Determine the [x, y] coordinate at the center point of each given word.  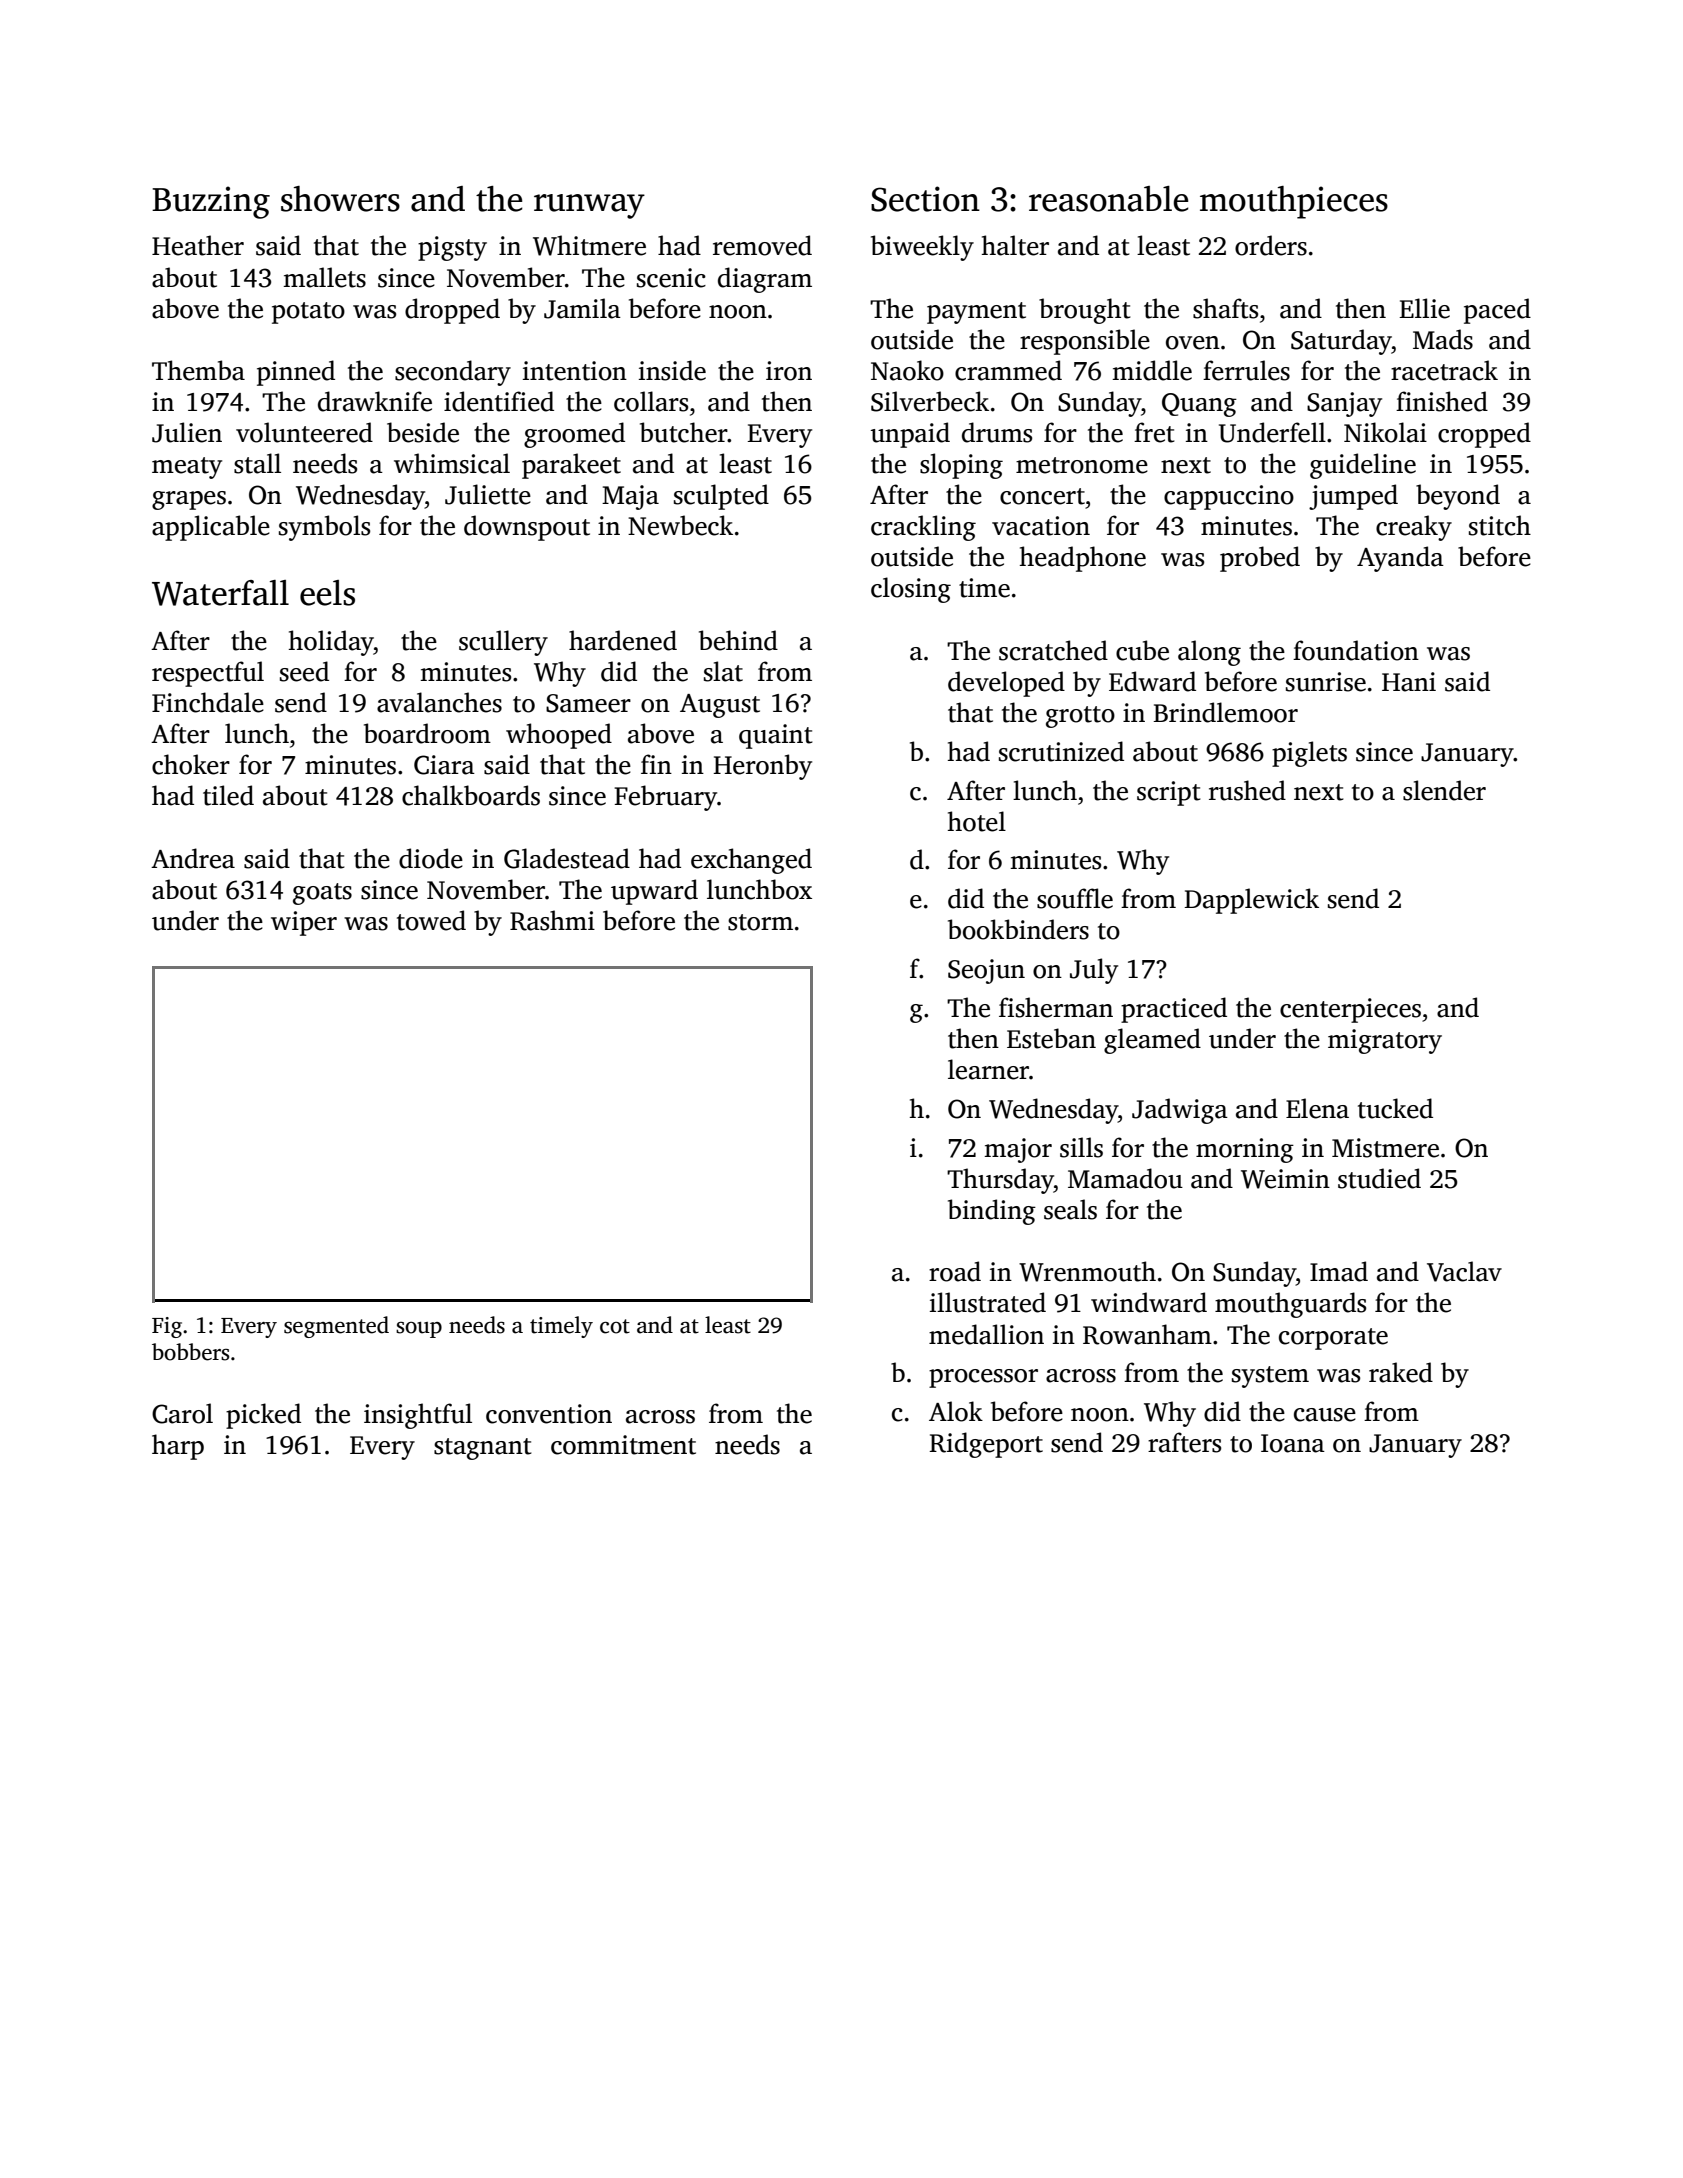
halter [1015, 245]
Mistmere [1385, 1148]
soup [419, 1330]
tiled [228, 795]
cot [615, 1326]
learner [988, 1069]
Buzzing [211, 202]
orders [1271, 245]
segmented [336, 1327]
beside [423, 432]
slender [1444, 790]
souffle [1075, 898]
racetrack [1444, 370]
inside [672, 370]
